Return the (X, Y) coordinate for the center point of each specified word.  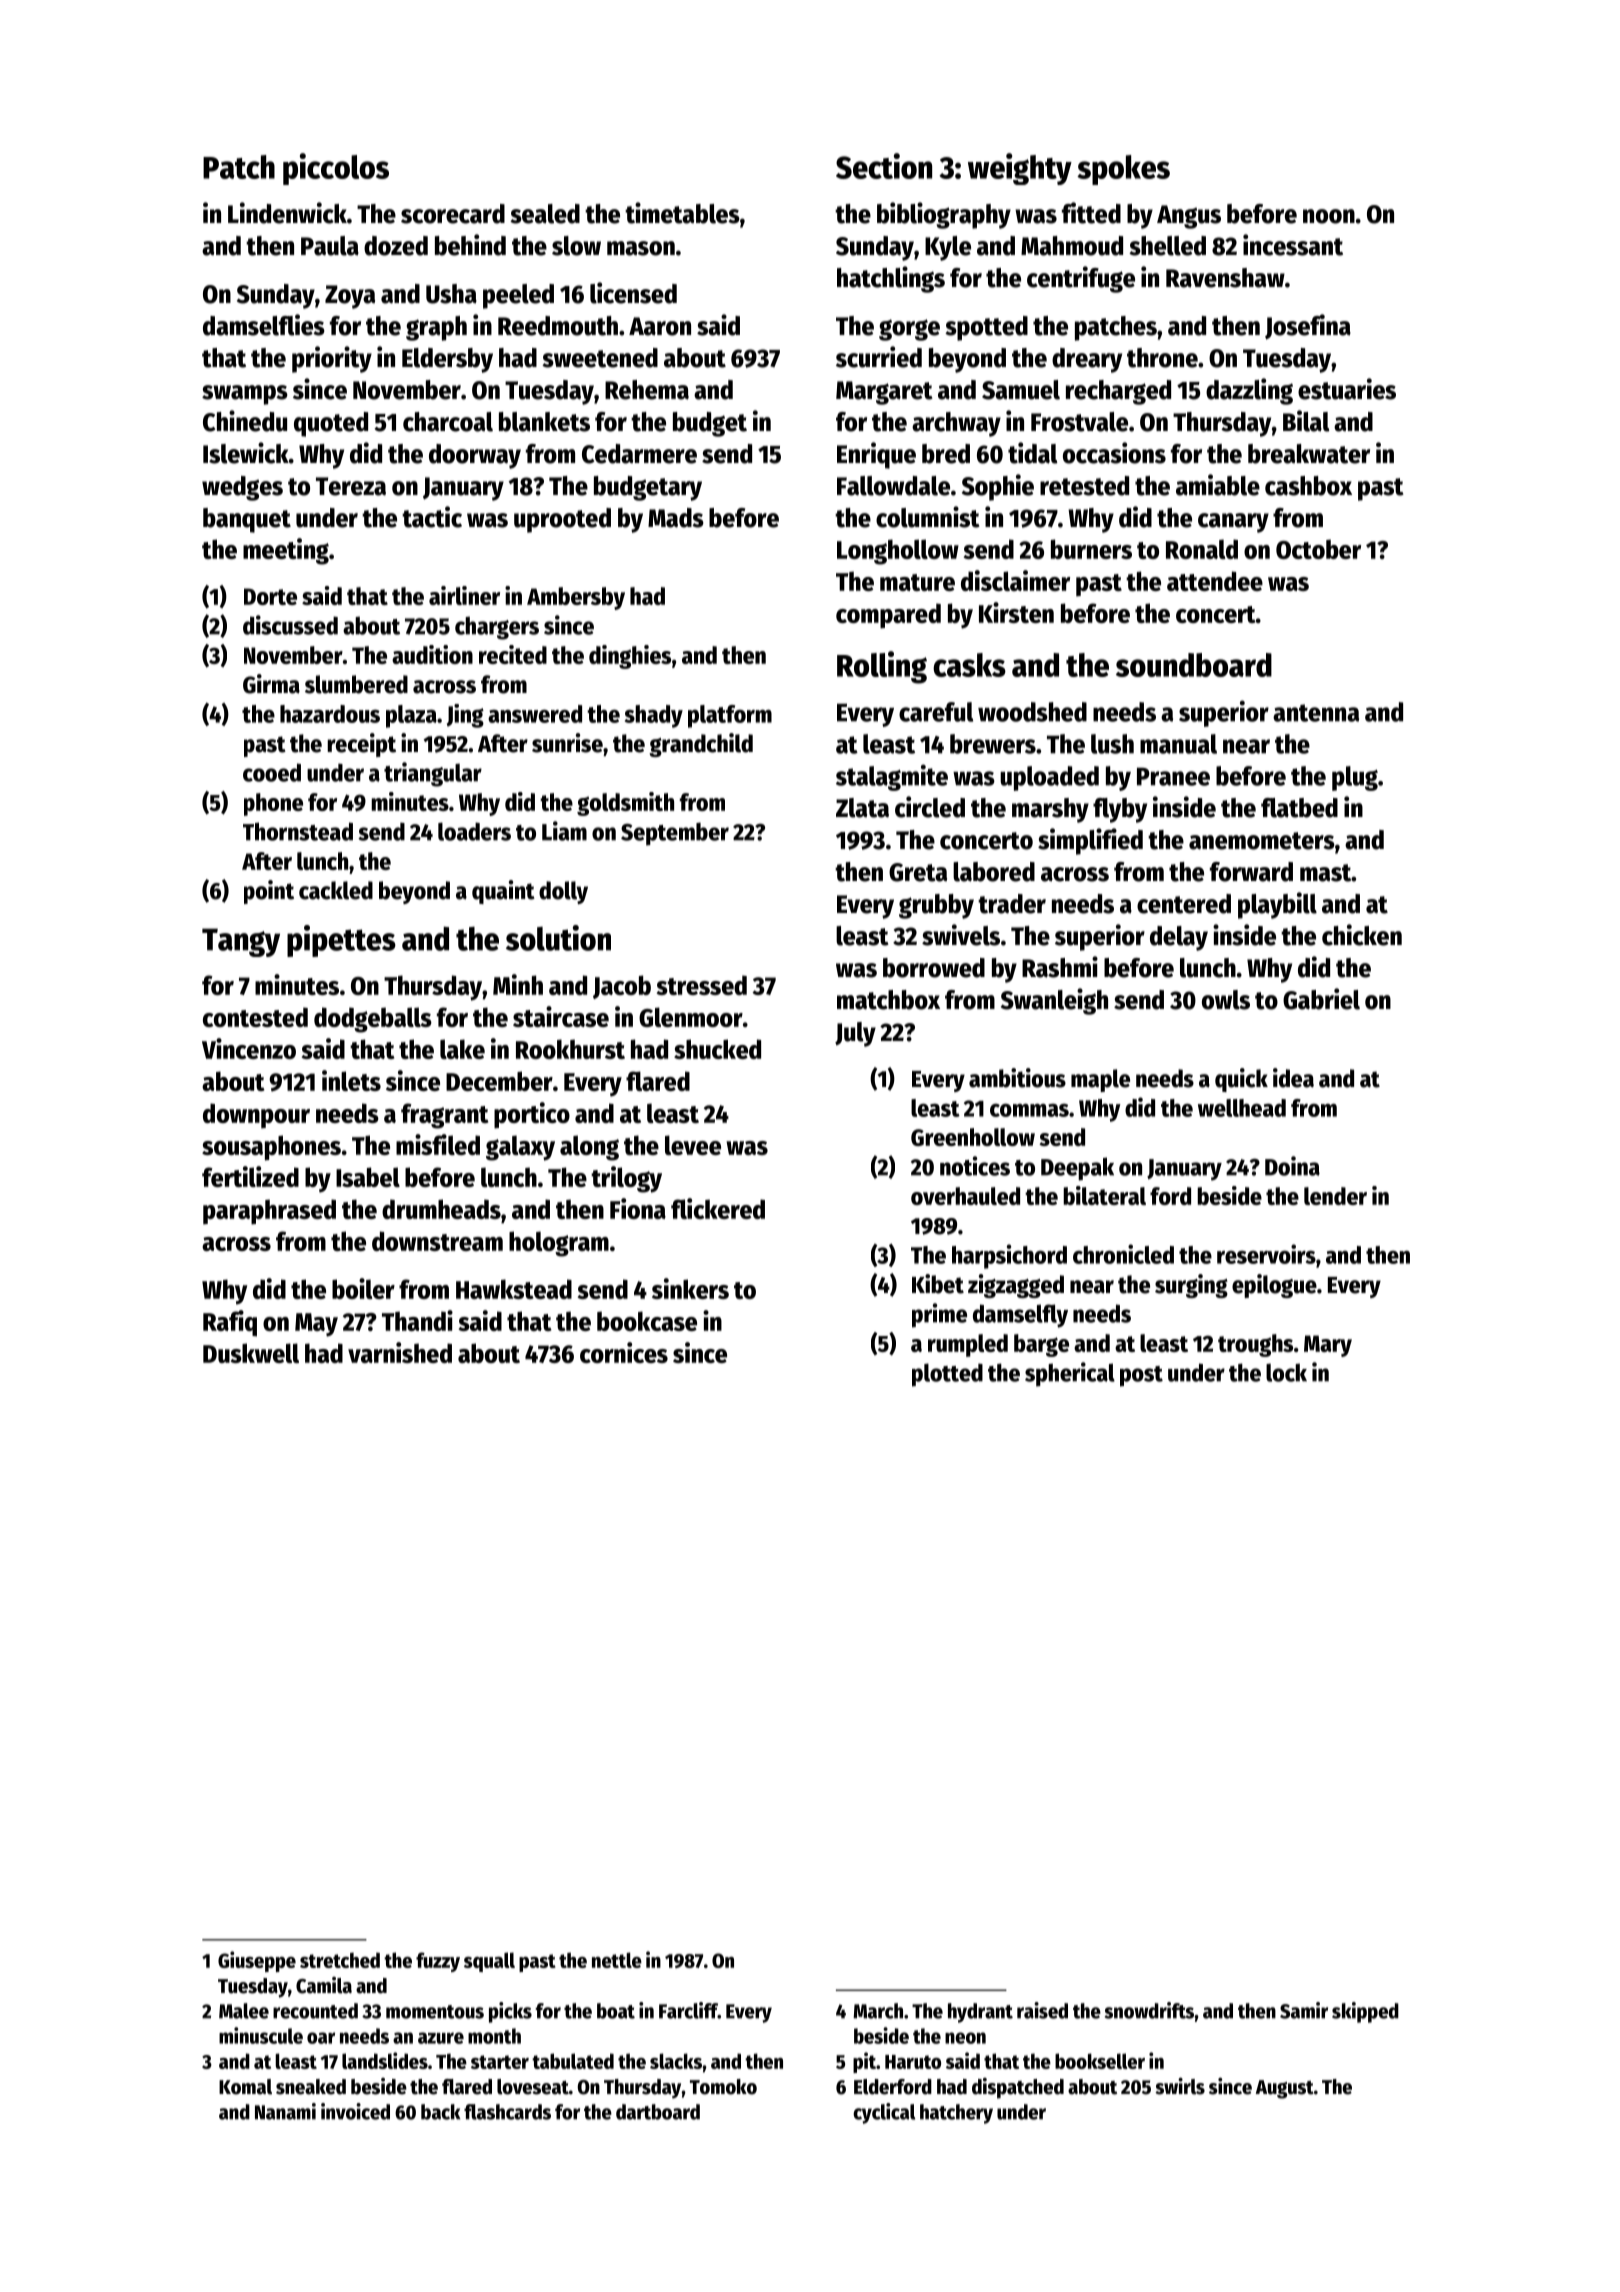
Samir (1304, 2010)
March (878, 2011)
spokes (1123, 170)
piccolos (336, 169)
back (440, 2112)
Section (884, 166)
